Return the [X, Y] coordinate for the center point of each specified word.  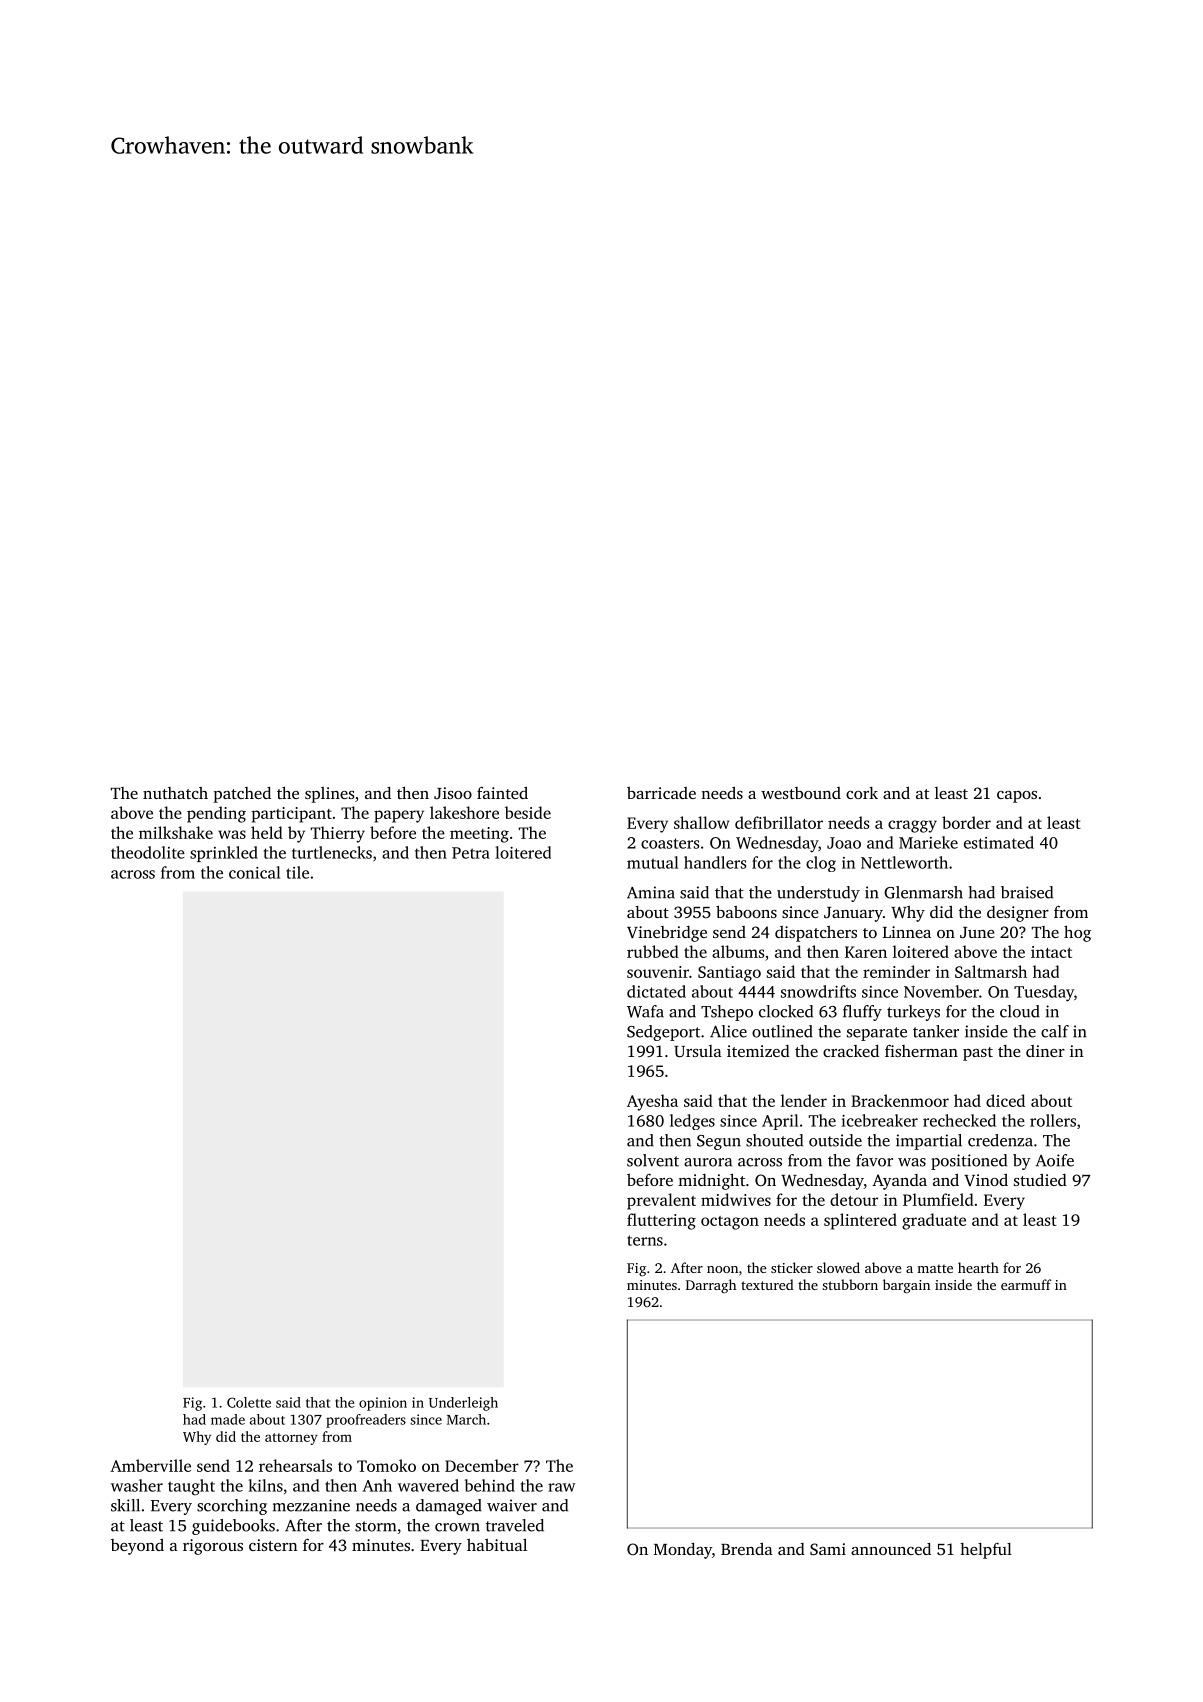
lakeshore [464, 812]
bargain [906, 1286]
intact [1051, 952]
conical [255, 872]
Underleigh [463, 1404]
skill [125, 1505]
